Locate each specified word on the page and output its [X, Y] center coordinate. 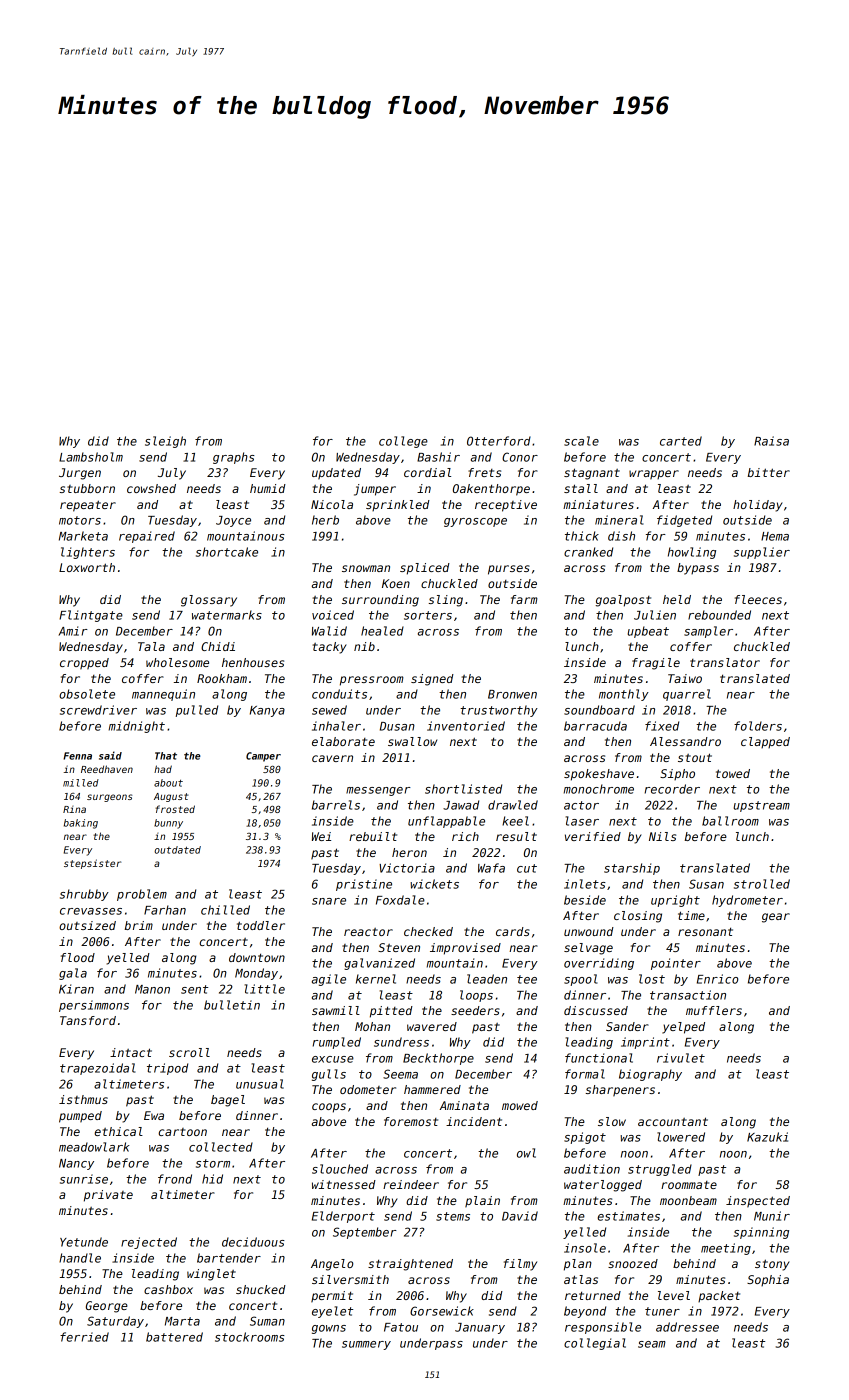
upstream [762, 806]
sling [446, 601]
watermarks [227, 615]
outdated [177, 850]
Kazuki [767, 1137]
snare [329, 901]
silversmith [350, 1279]
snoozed [633, 1263]
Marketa [83, 536]
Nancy [76, 1164]
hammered [432, 1089]
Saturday [115, 1322]
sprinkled [398, 505]
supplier [762, 553]
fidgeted [684, 521]
